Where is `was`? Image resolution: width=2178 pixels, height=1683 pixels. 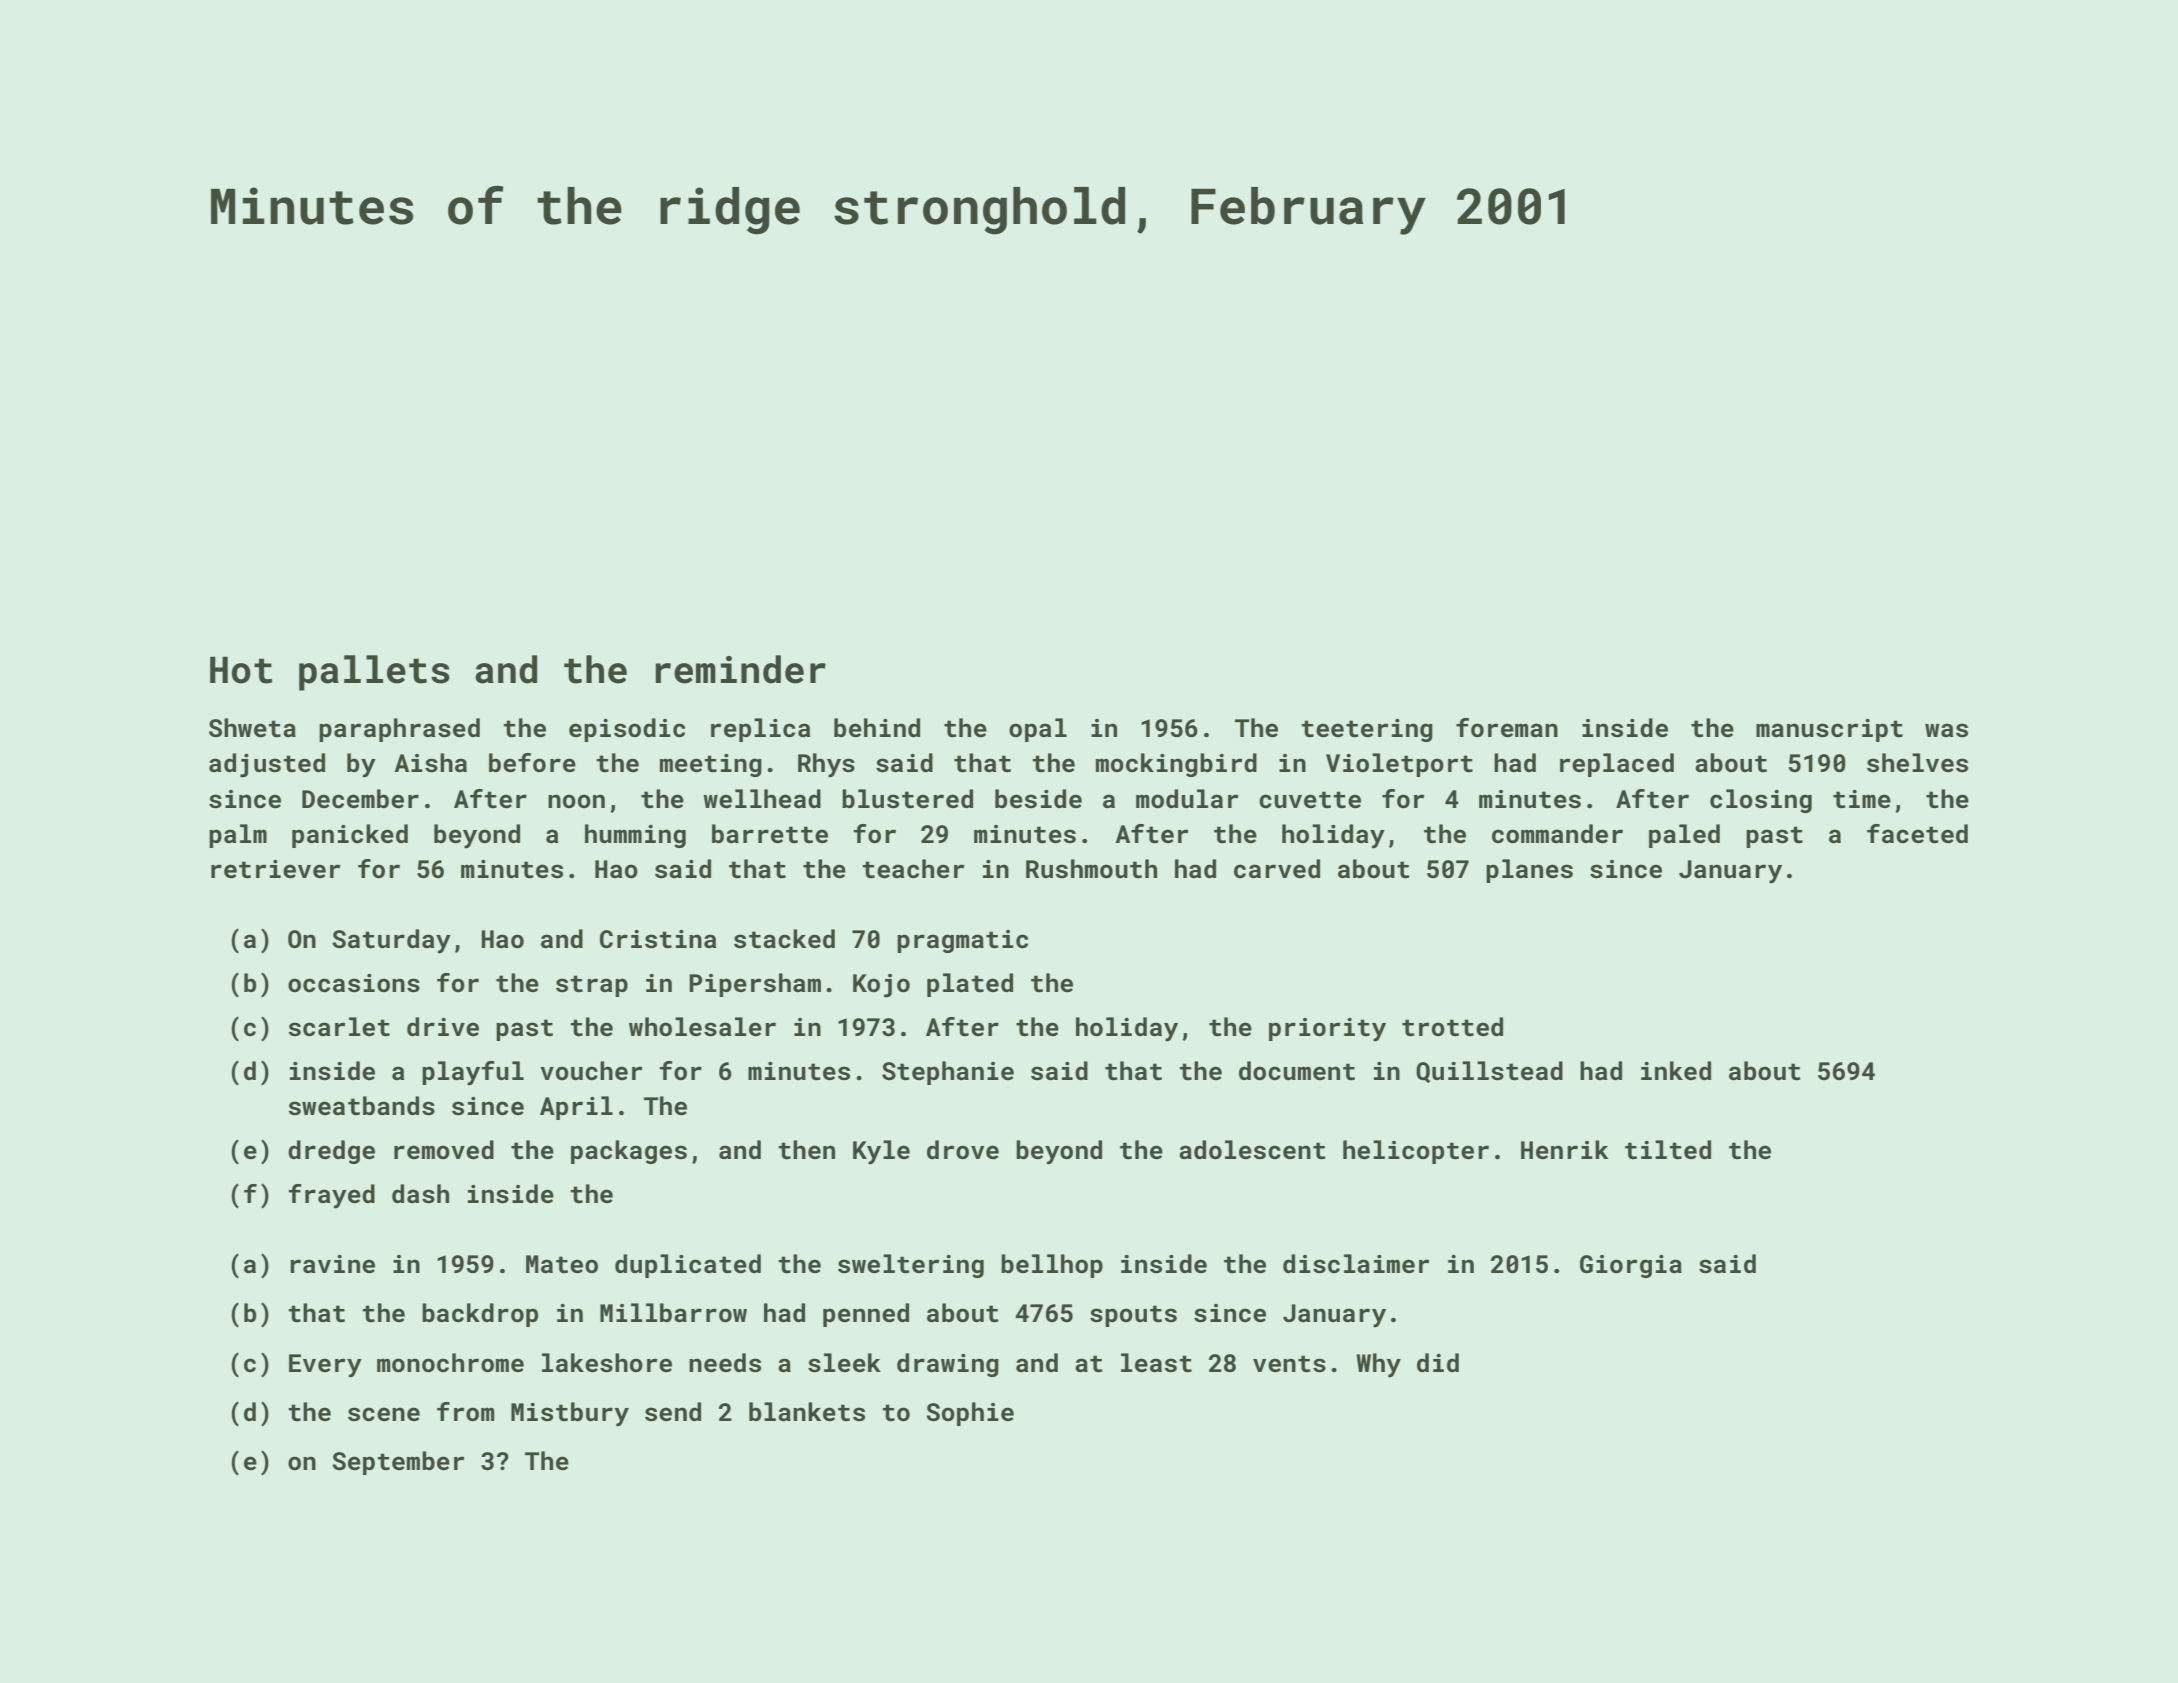
was is located at coordinates (1946, 730).
